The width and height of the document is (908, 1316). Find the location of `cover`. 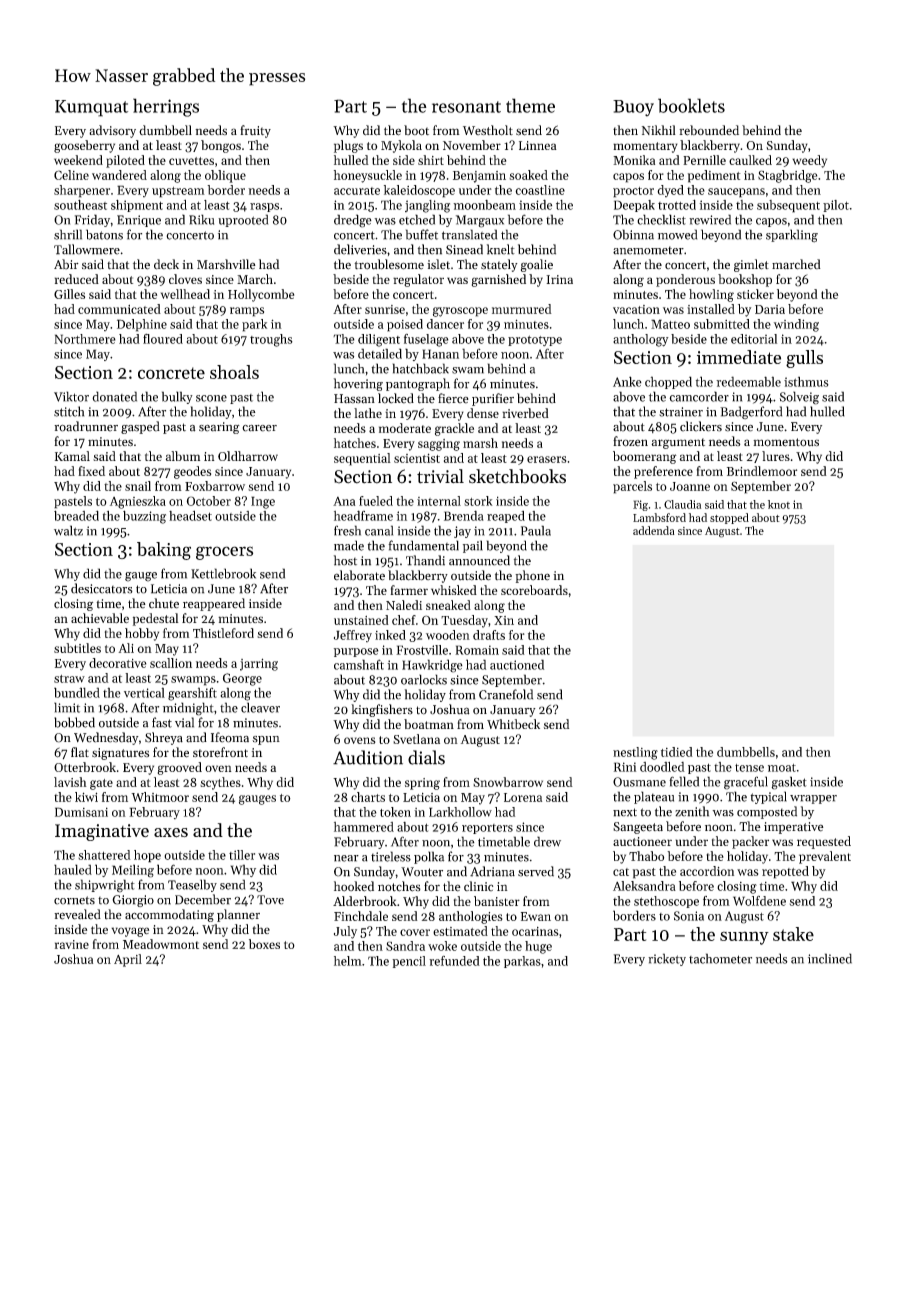

cover is located at coordinates (415, 932).
